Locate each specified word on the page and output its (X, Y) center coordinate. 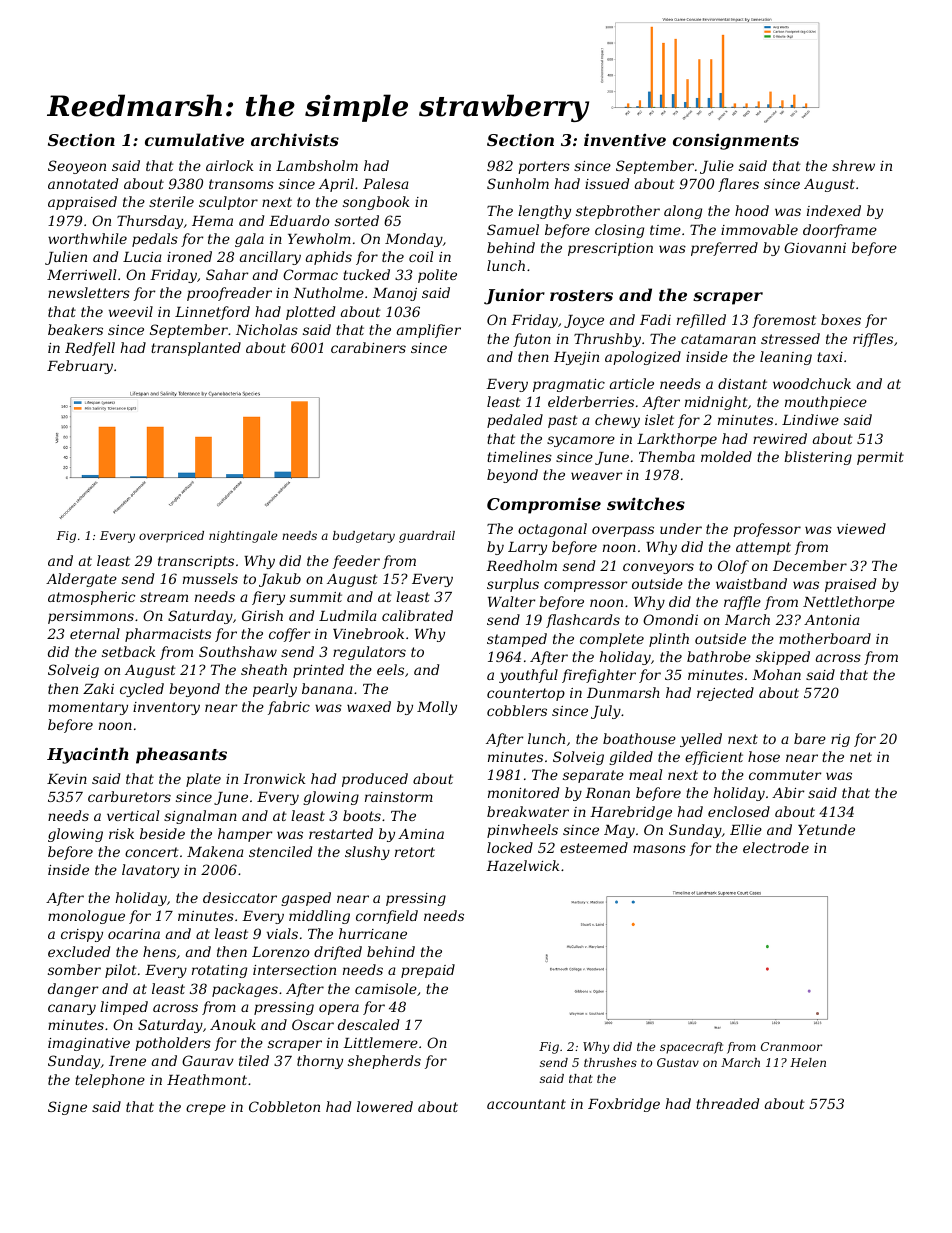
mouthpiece (826, 403)
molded (726, 456)
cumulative (194, 139)
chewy (617, 421)
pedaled (515, 421)
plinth (669, 640)
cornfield (387, 917)
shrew (853, 165)
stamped (517, 640)
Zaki (98, 688)
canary (72, 1009)
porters (544, 167)
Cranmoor (791, 1046)
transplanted (196, 349)
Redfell (90, 349)
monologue (86, 917)
